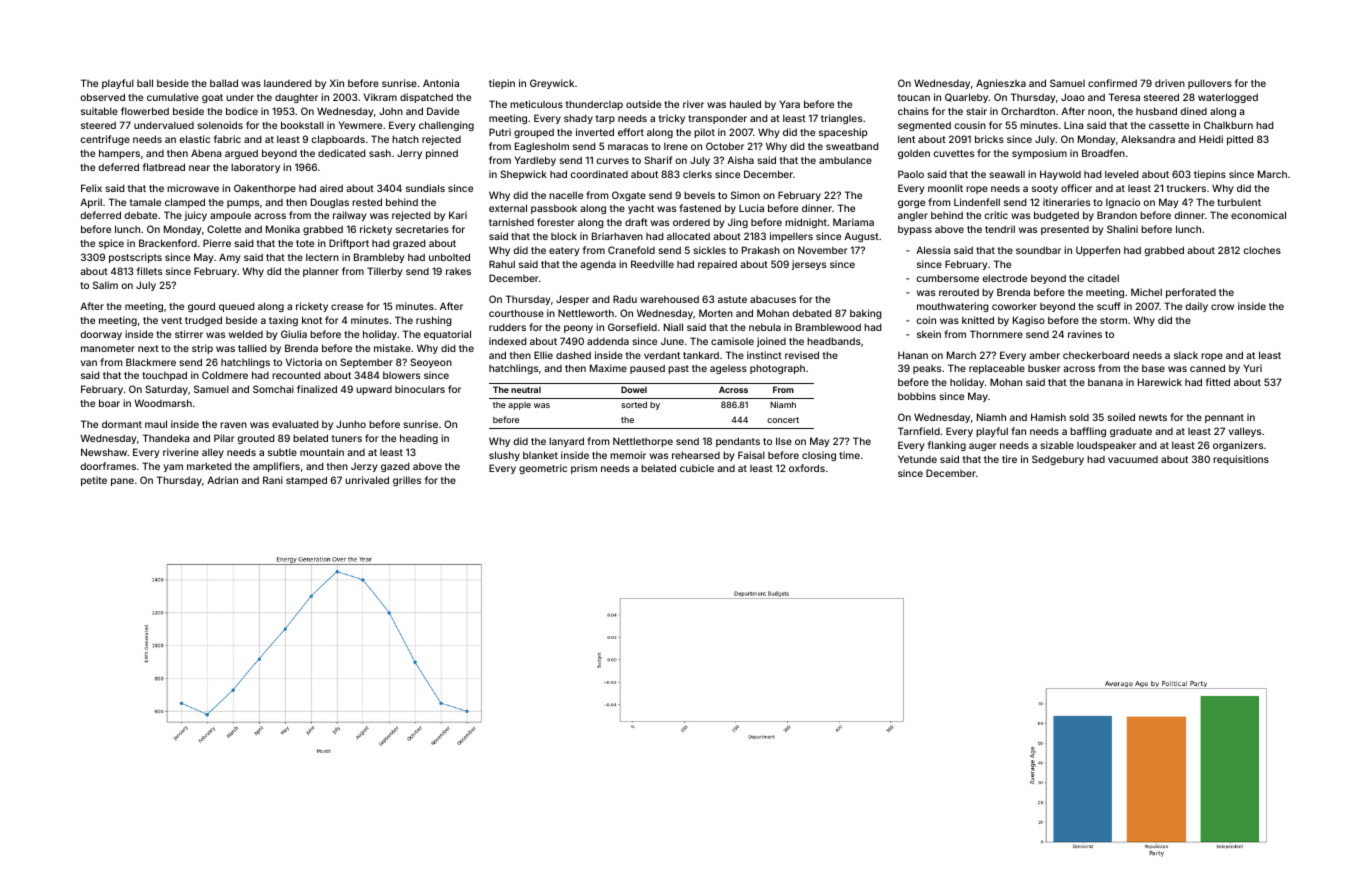 The height and width of the screenshot is (887, 1372). I want to click on driven, so click(1170, 83).
